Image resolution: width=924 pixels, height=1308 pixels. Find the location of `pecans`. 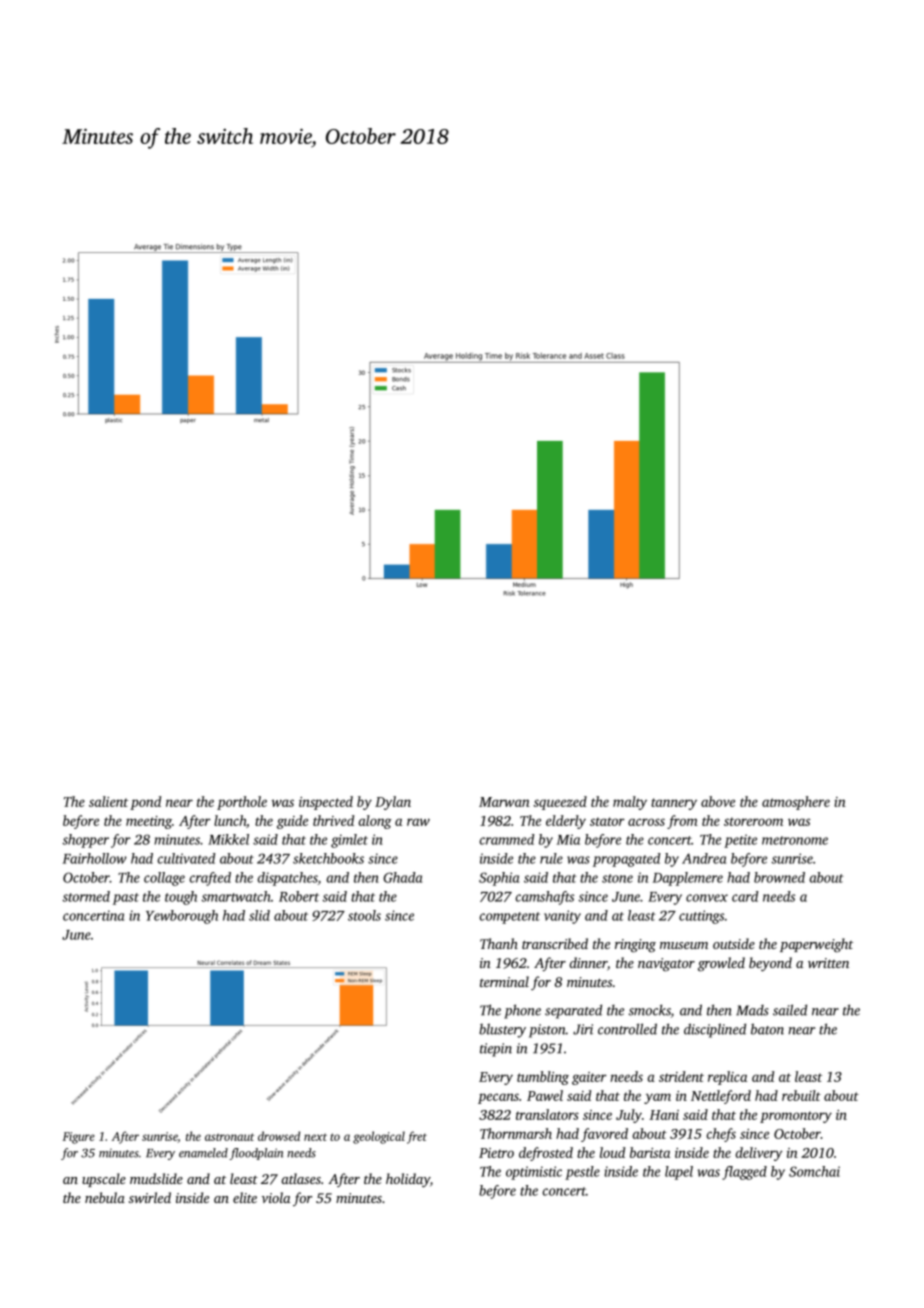

pecans is located at coordinates (498, 1098).
